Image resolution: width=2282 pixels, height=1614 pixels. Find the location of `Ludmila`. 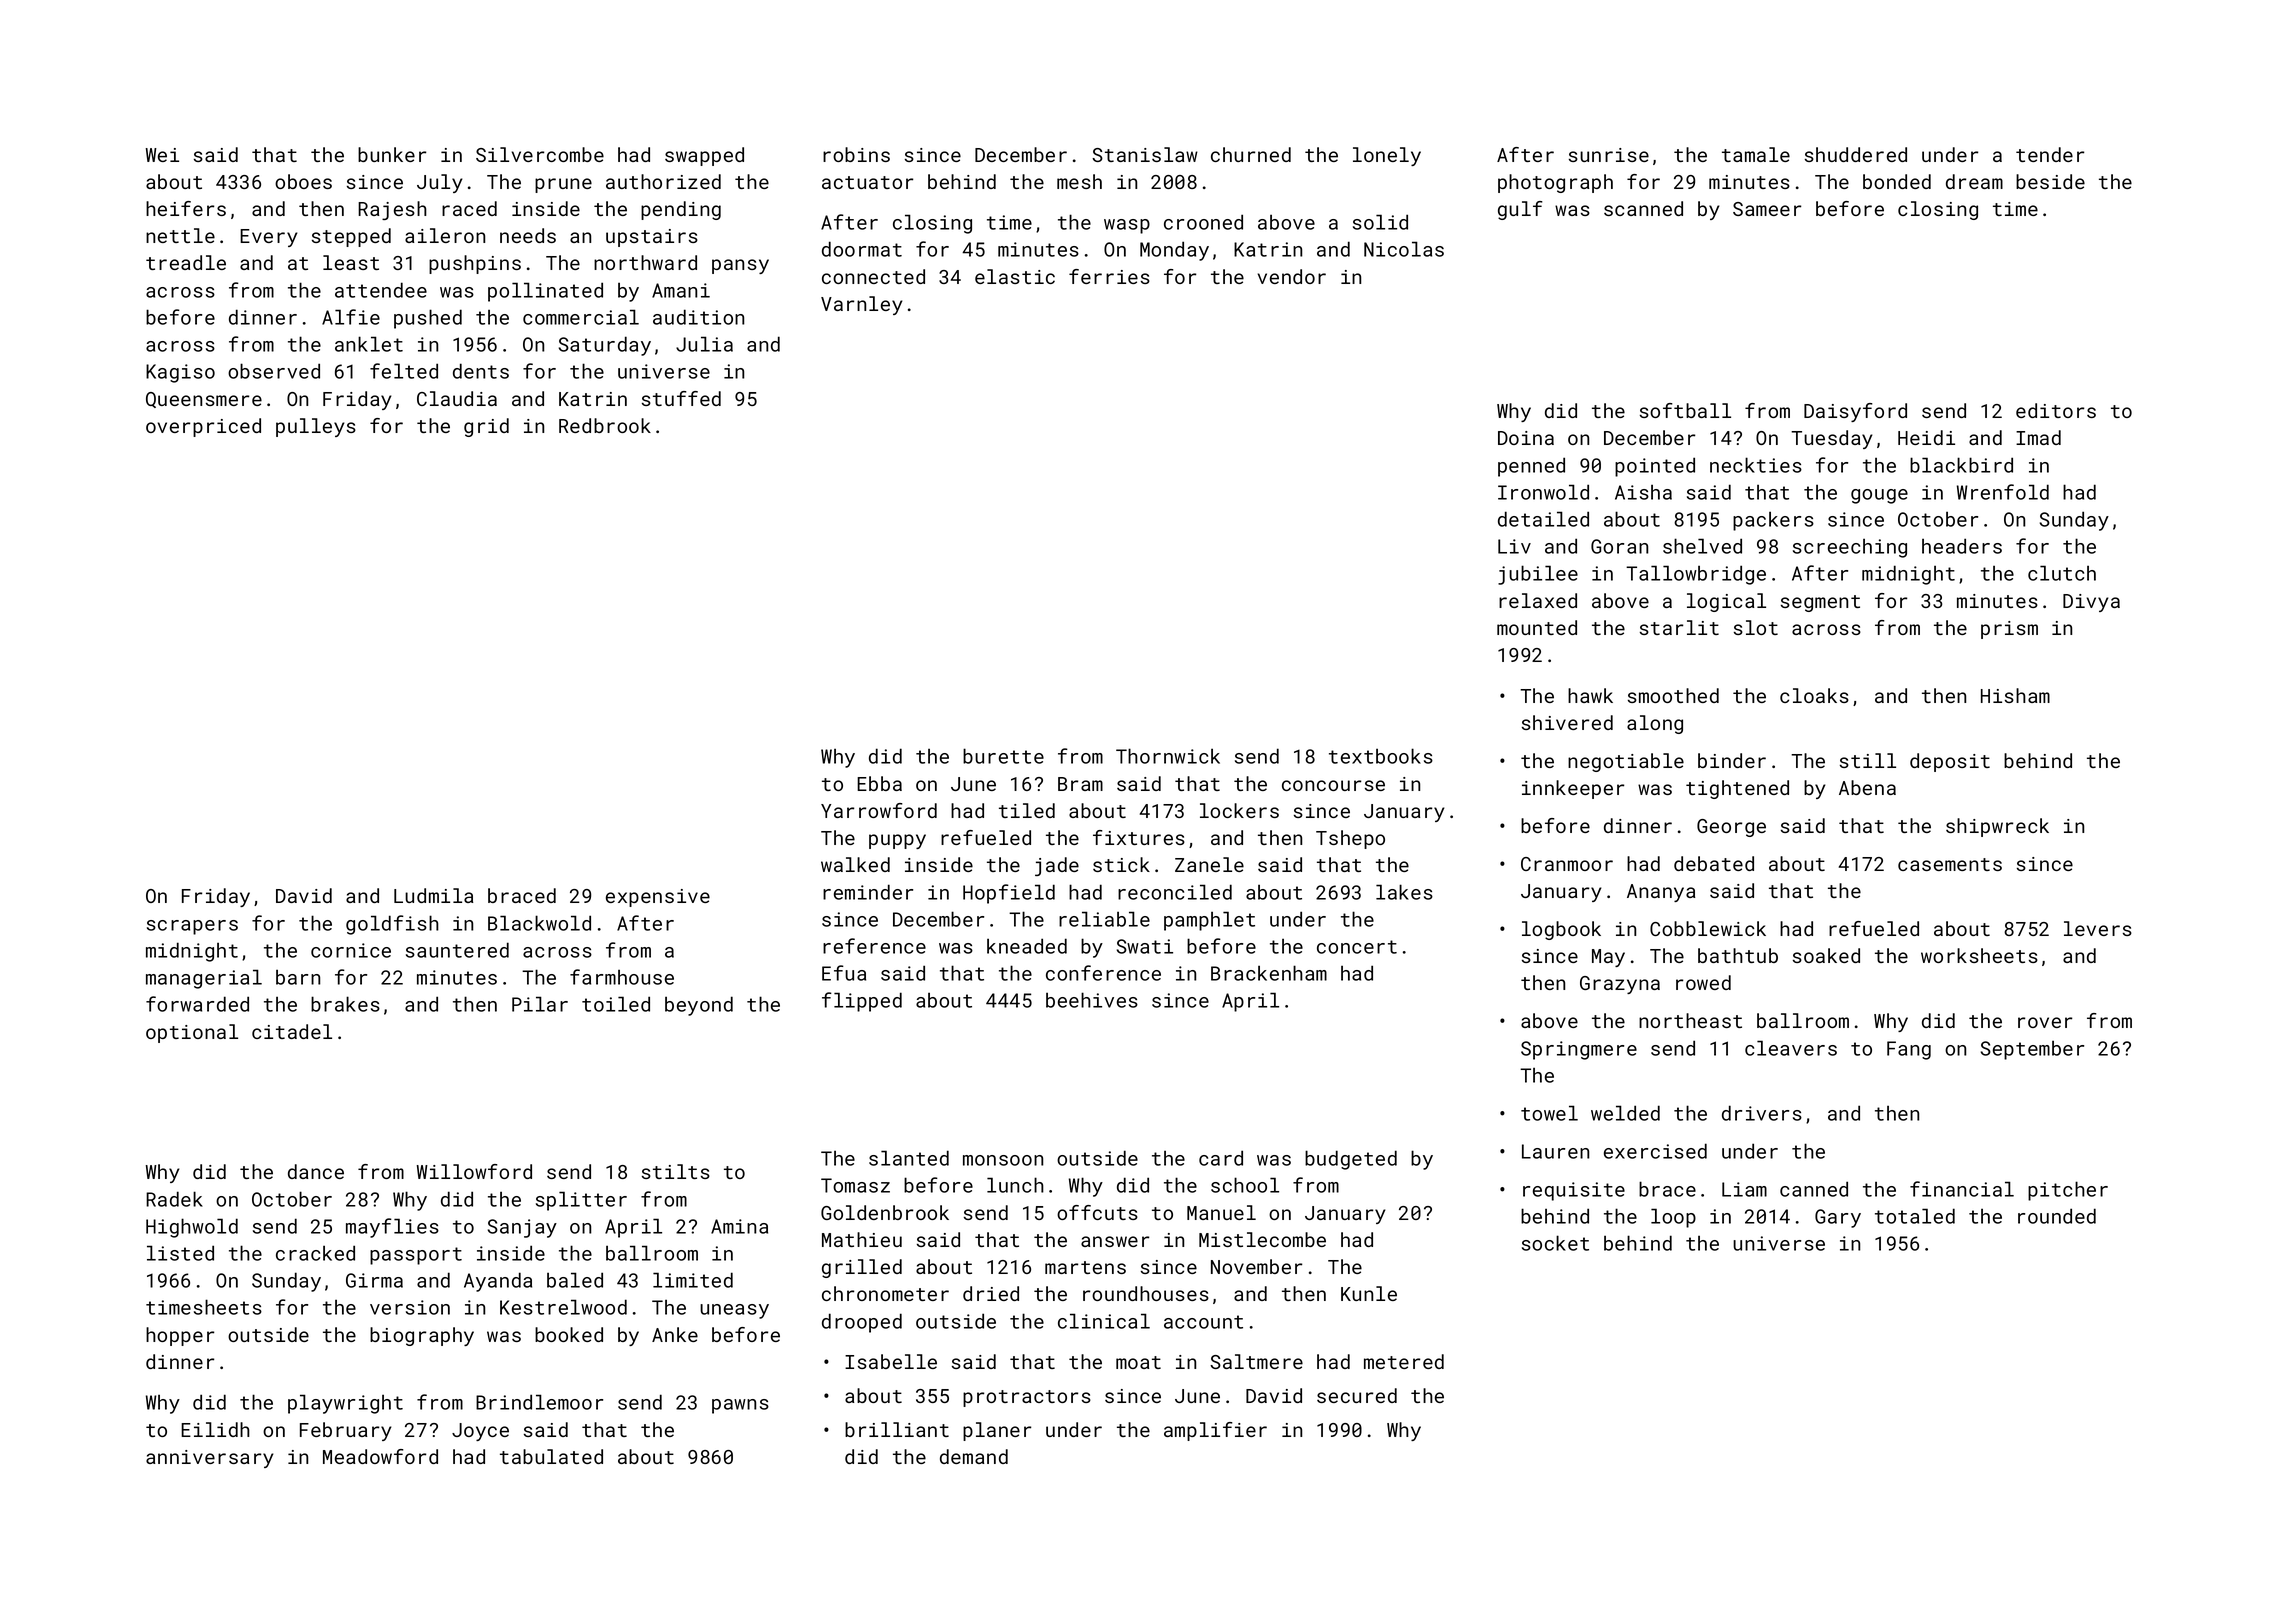

Ludmila is located at coordinates (433, 895).
